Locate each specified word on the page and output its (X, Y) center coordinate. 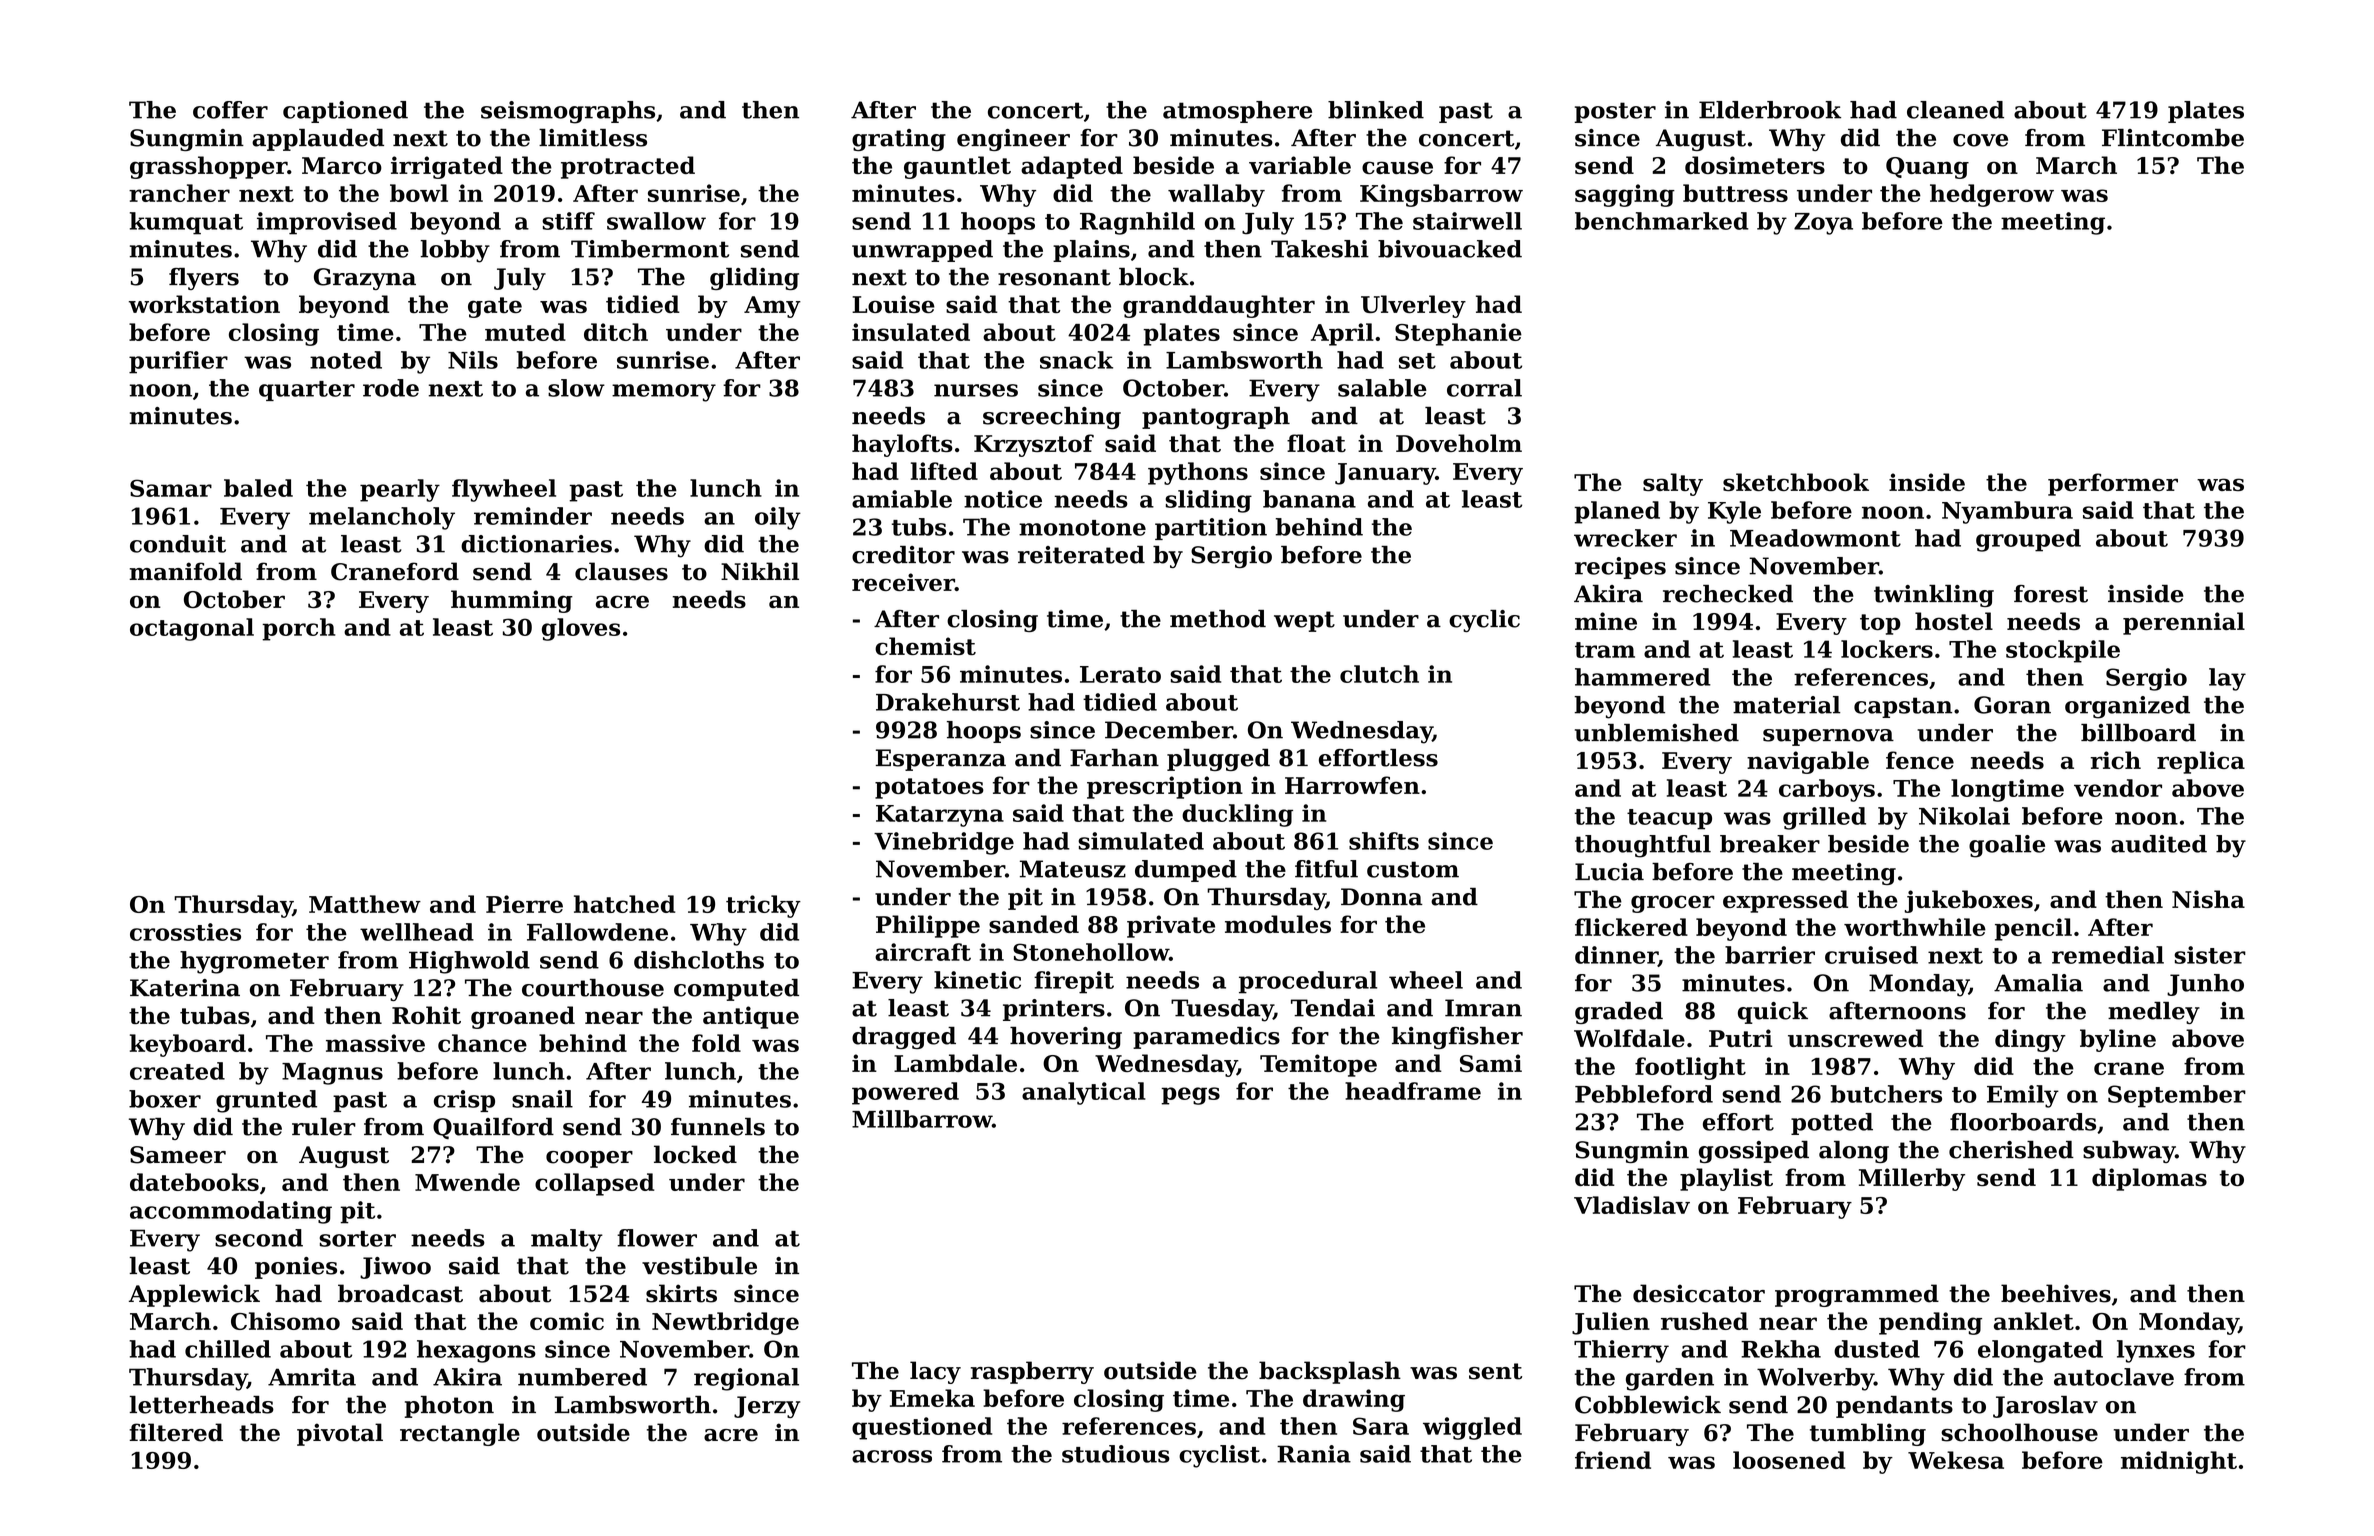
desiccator (1699, 1293)
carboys (1827, 790)
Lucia (1609, 872)
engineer (1013, 140)
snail (542, 1099)
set (1417, 361)
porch (298, 629)
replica (2201, 762)
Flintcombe (2173, 138)
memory (664, 393)
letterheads (202, 1405)
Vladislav (1632, 1205)
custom (1413, 869)
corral (1484, 388)
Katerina (185, 988)
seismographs (568, 112)
